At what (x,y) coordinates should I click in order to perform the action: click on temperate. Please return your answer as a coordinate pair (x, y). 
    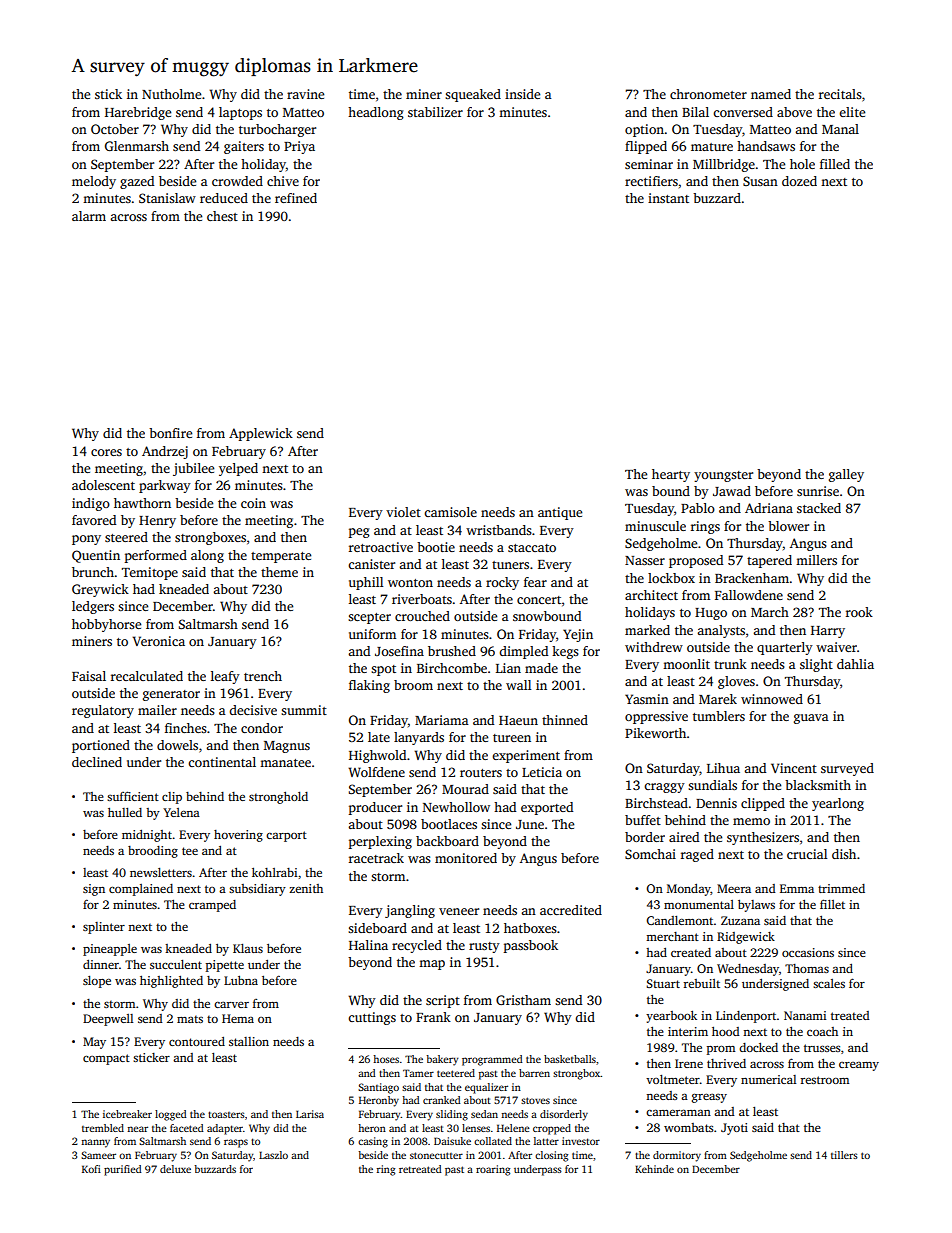
    Looking at the image, I should click on (281, 557).
